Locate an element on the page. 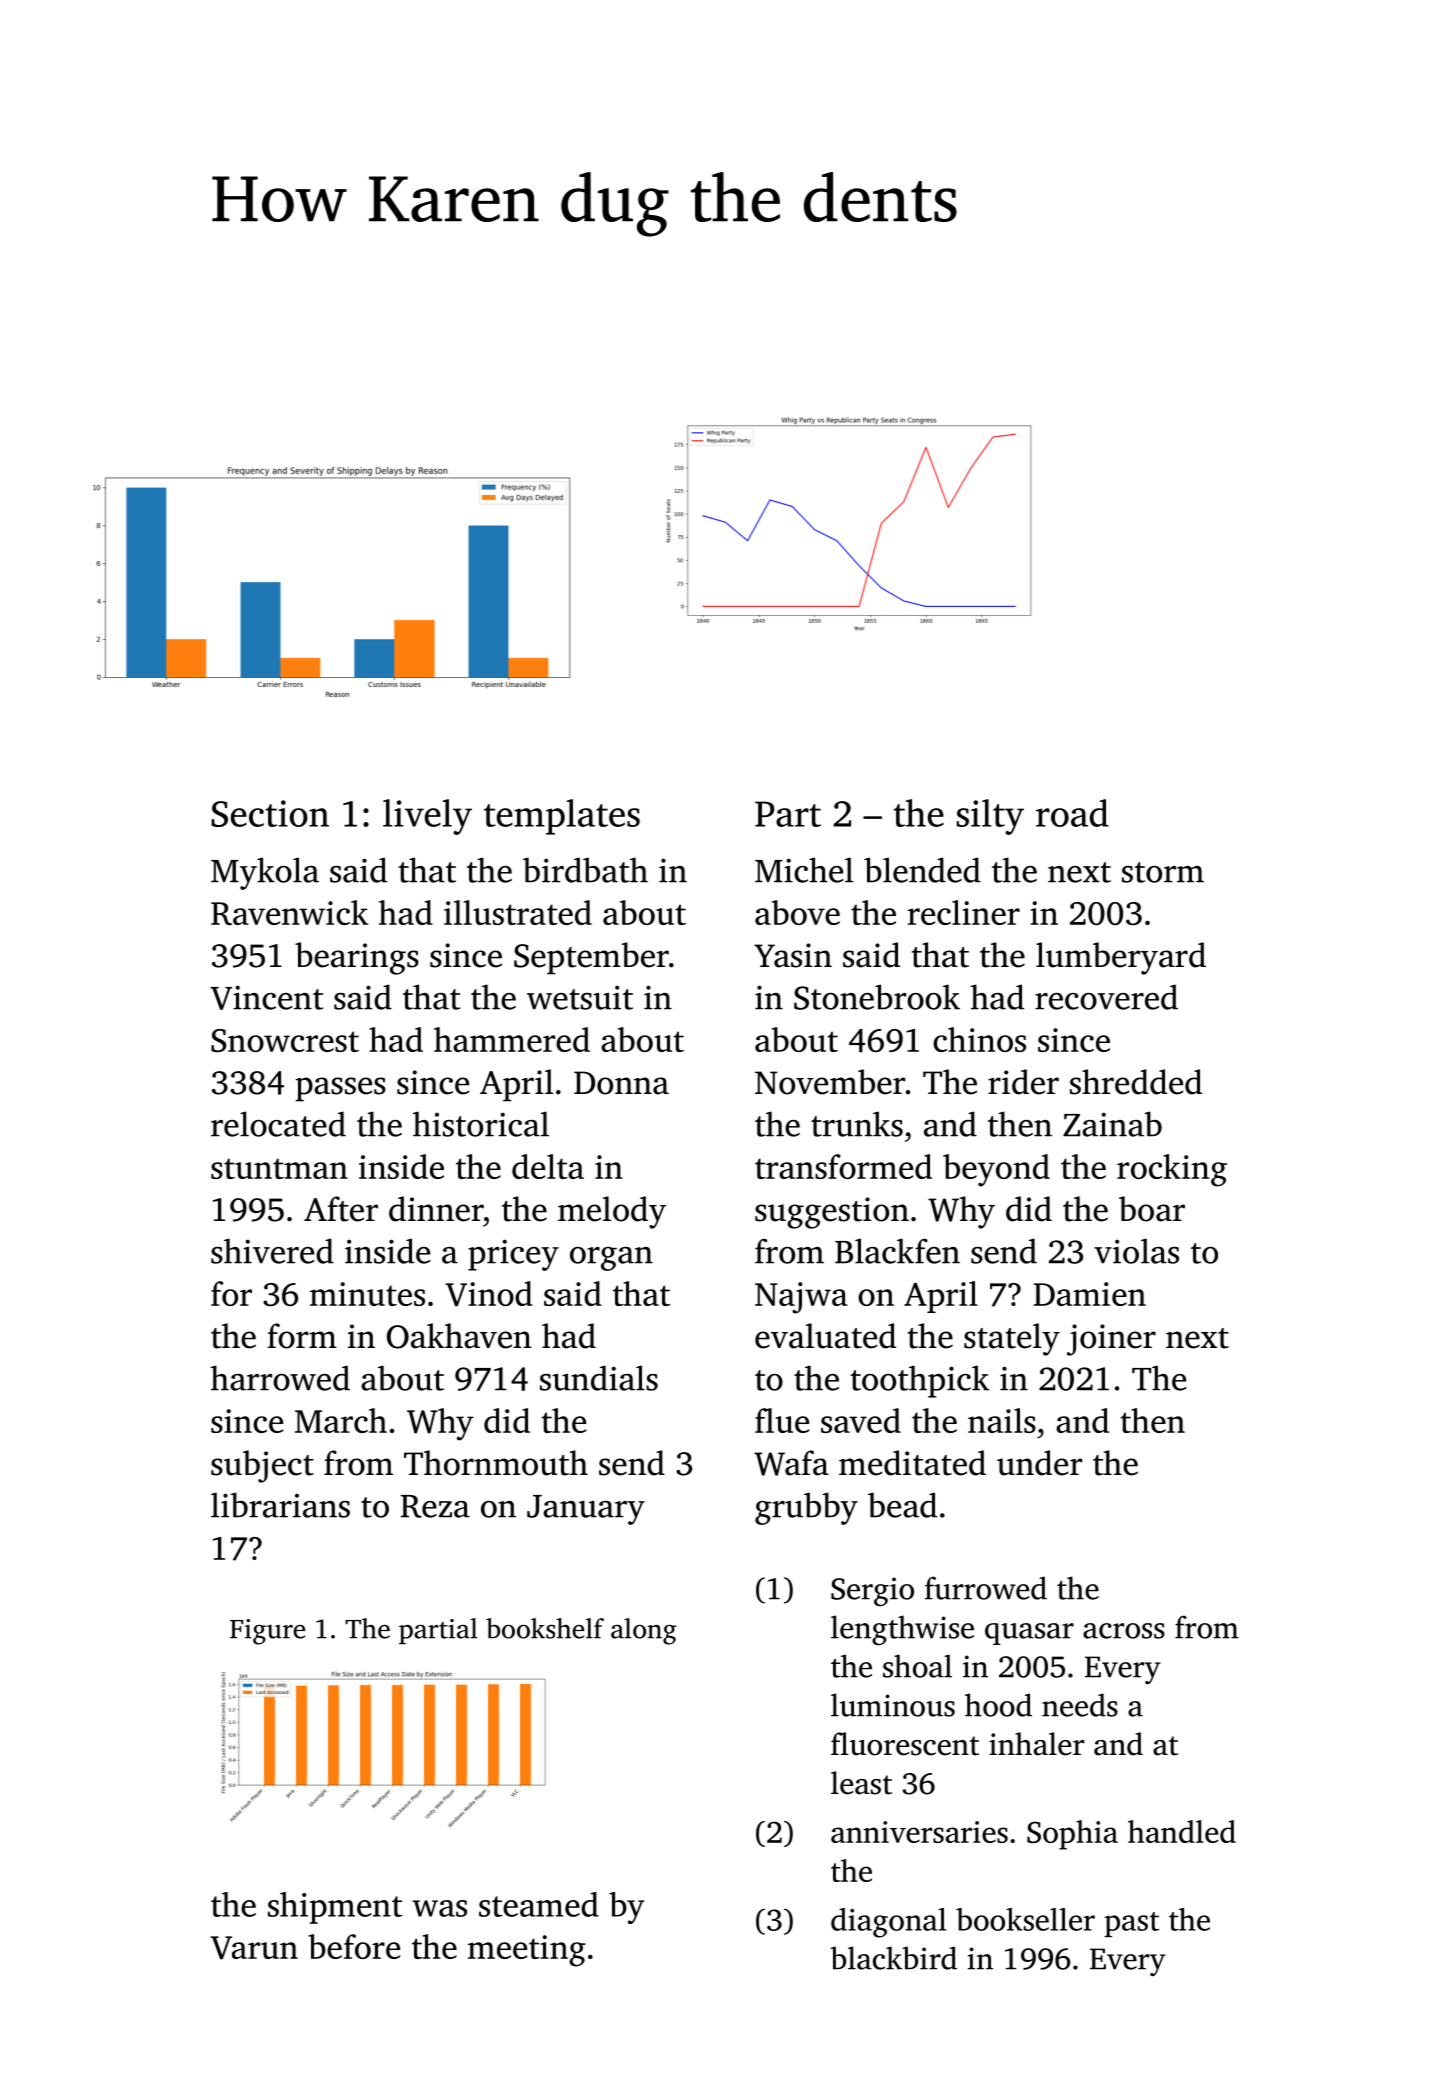  Section is located at coordinates (270, 813).
